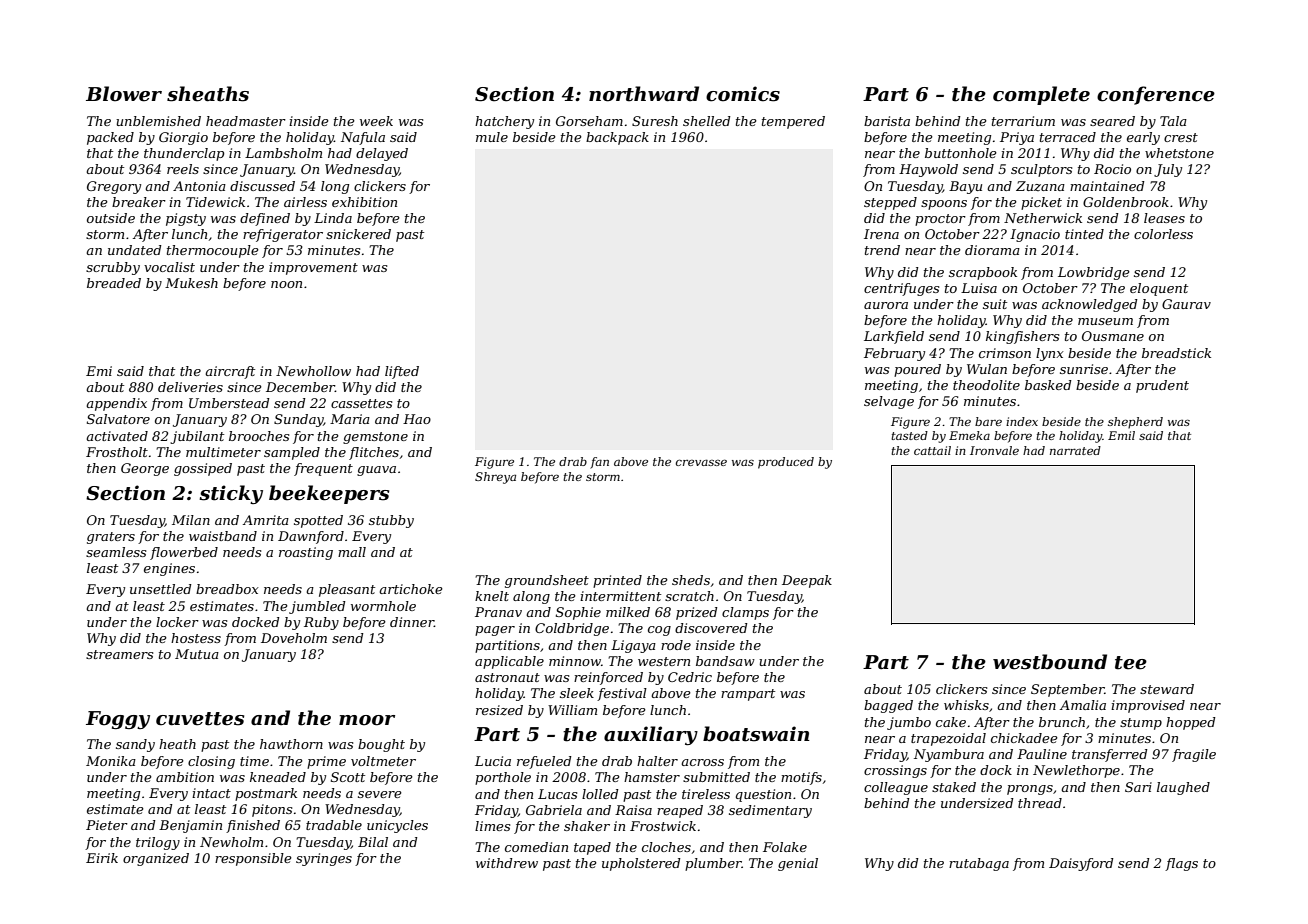 This screenshot has height=924, width=1308. Describe the element at coordinates (185, 777) in the screenshot. I see `ambition` at that location.
